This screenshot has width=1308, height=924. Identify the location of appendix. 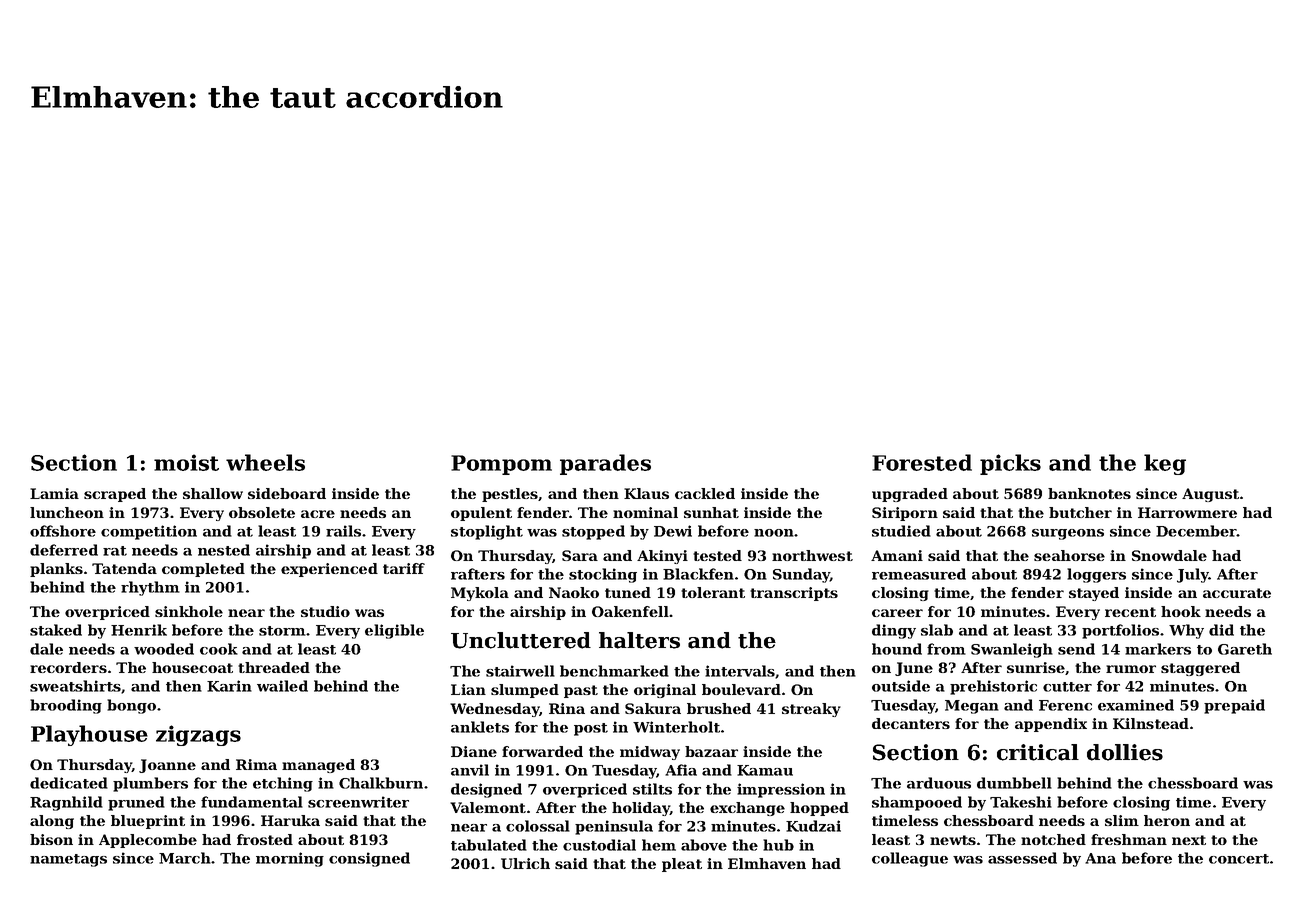
(1051, 725).
